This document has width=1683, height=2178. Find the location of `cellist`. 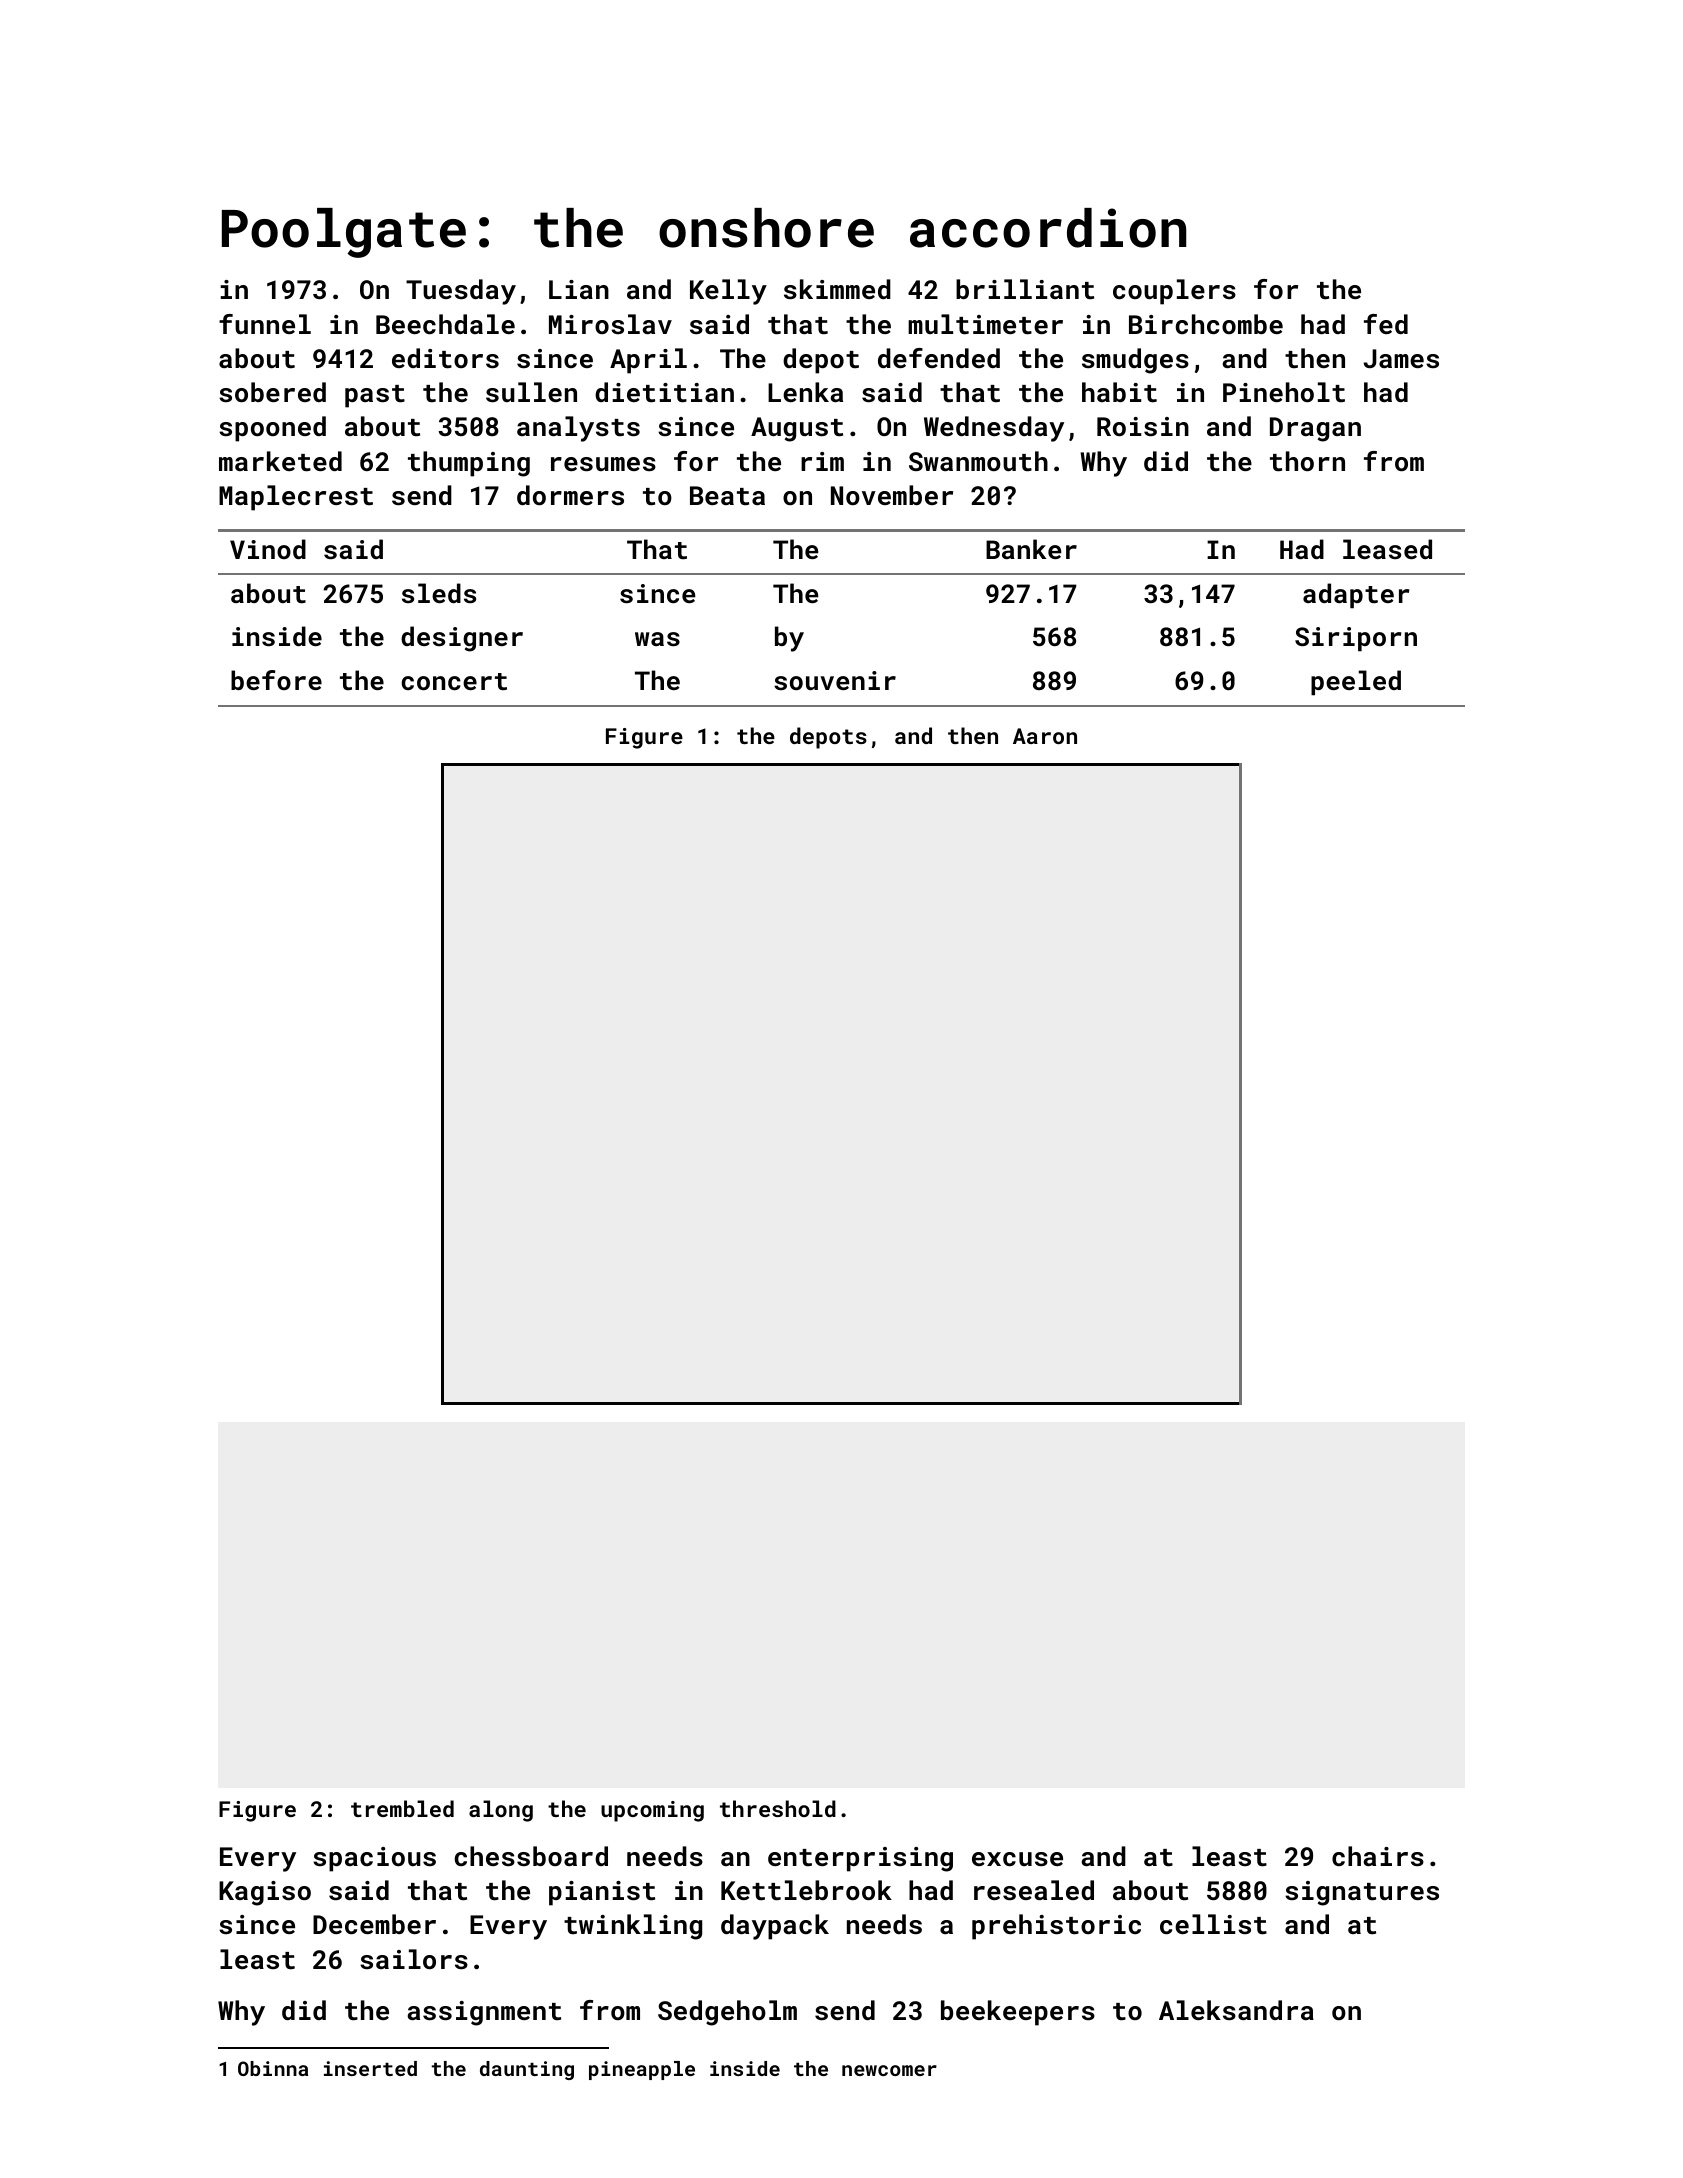

cellist is located at coordinates (1213, 1924).
